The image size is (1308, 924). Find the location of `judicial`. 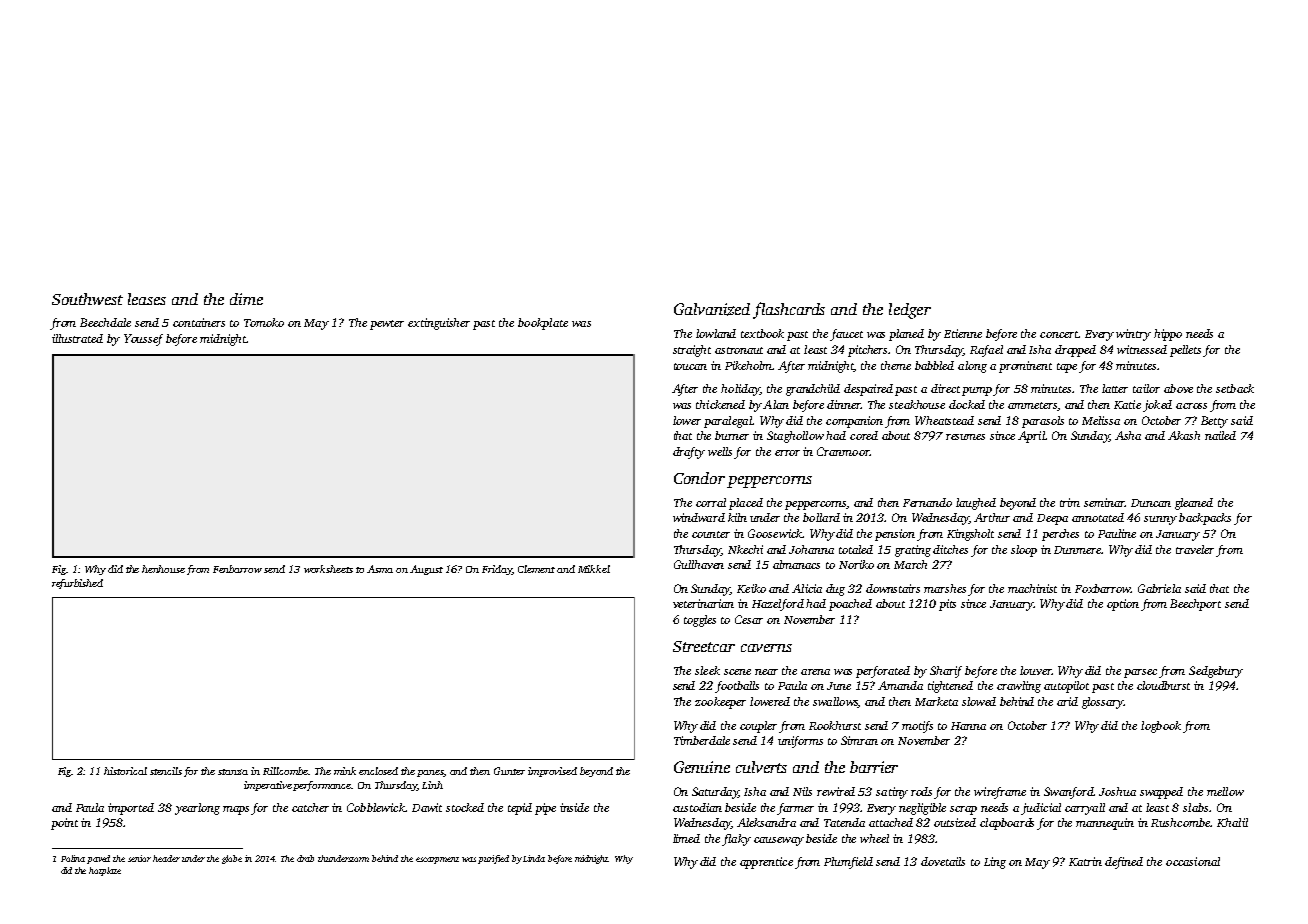

judicial is located at coordinates (1041, 809).
